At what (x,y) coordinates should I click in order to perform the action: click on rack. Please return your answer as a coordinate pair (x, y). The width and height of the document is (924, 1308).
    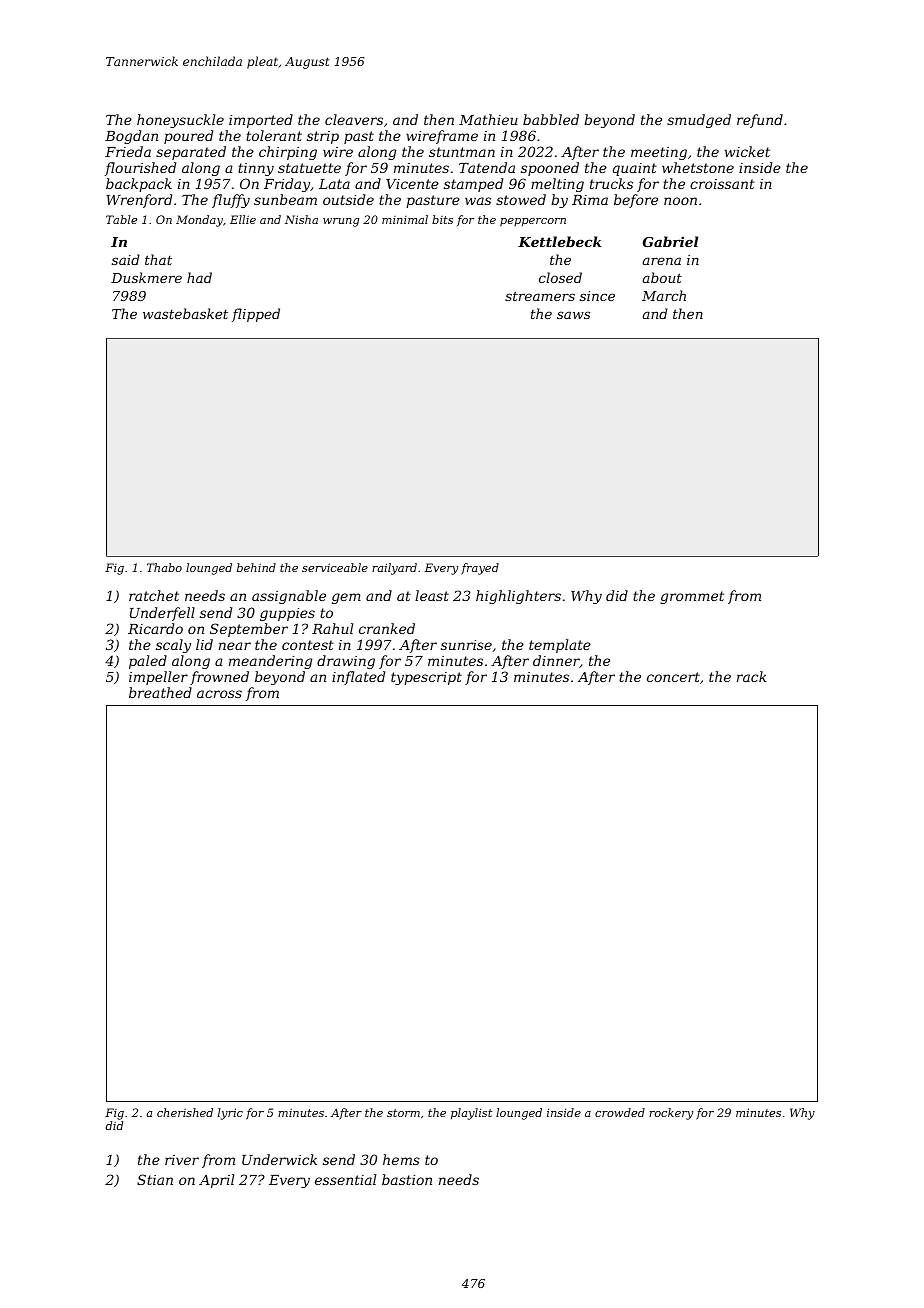
    Looking at the image, I should click on (752, 676).
